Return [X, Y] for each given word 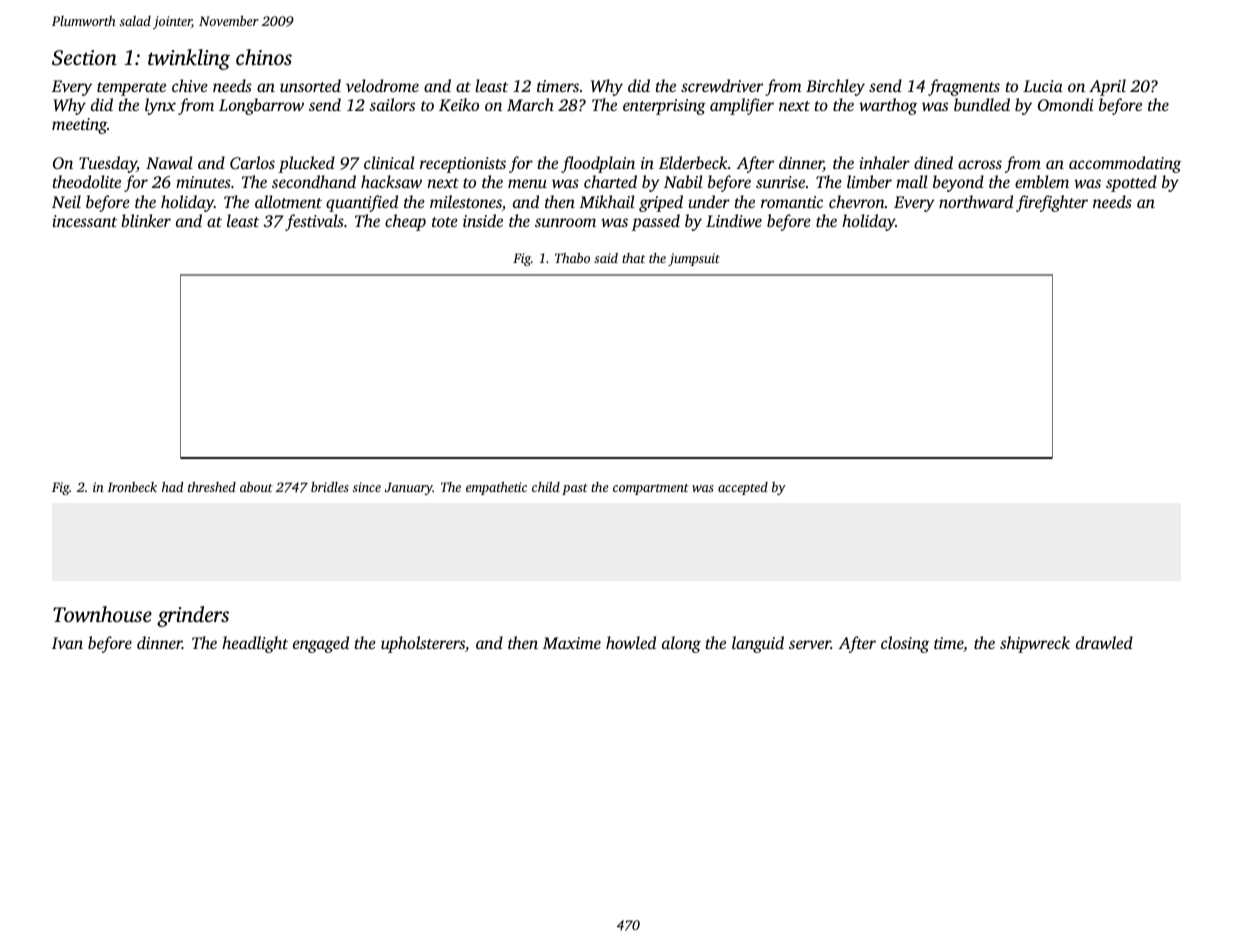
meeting [79, 126]
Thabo [572, 258]
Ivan [67, 643]
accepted [743, 488]
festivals [314, 222]
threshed [212, 487]
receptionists [463, 165]
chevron [857, 201]
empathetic [496, 488]
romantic [792, 202]
